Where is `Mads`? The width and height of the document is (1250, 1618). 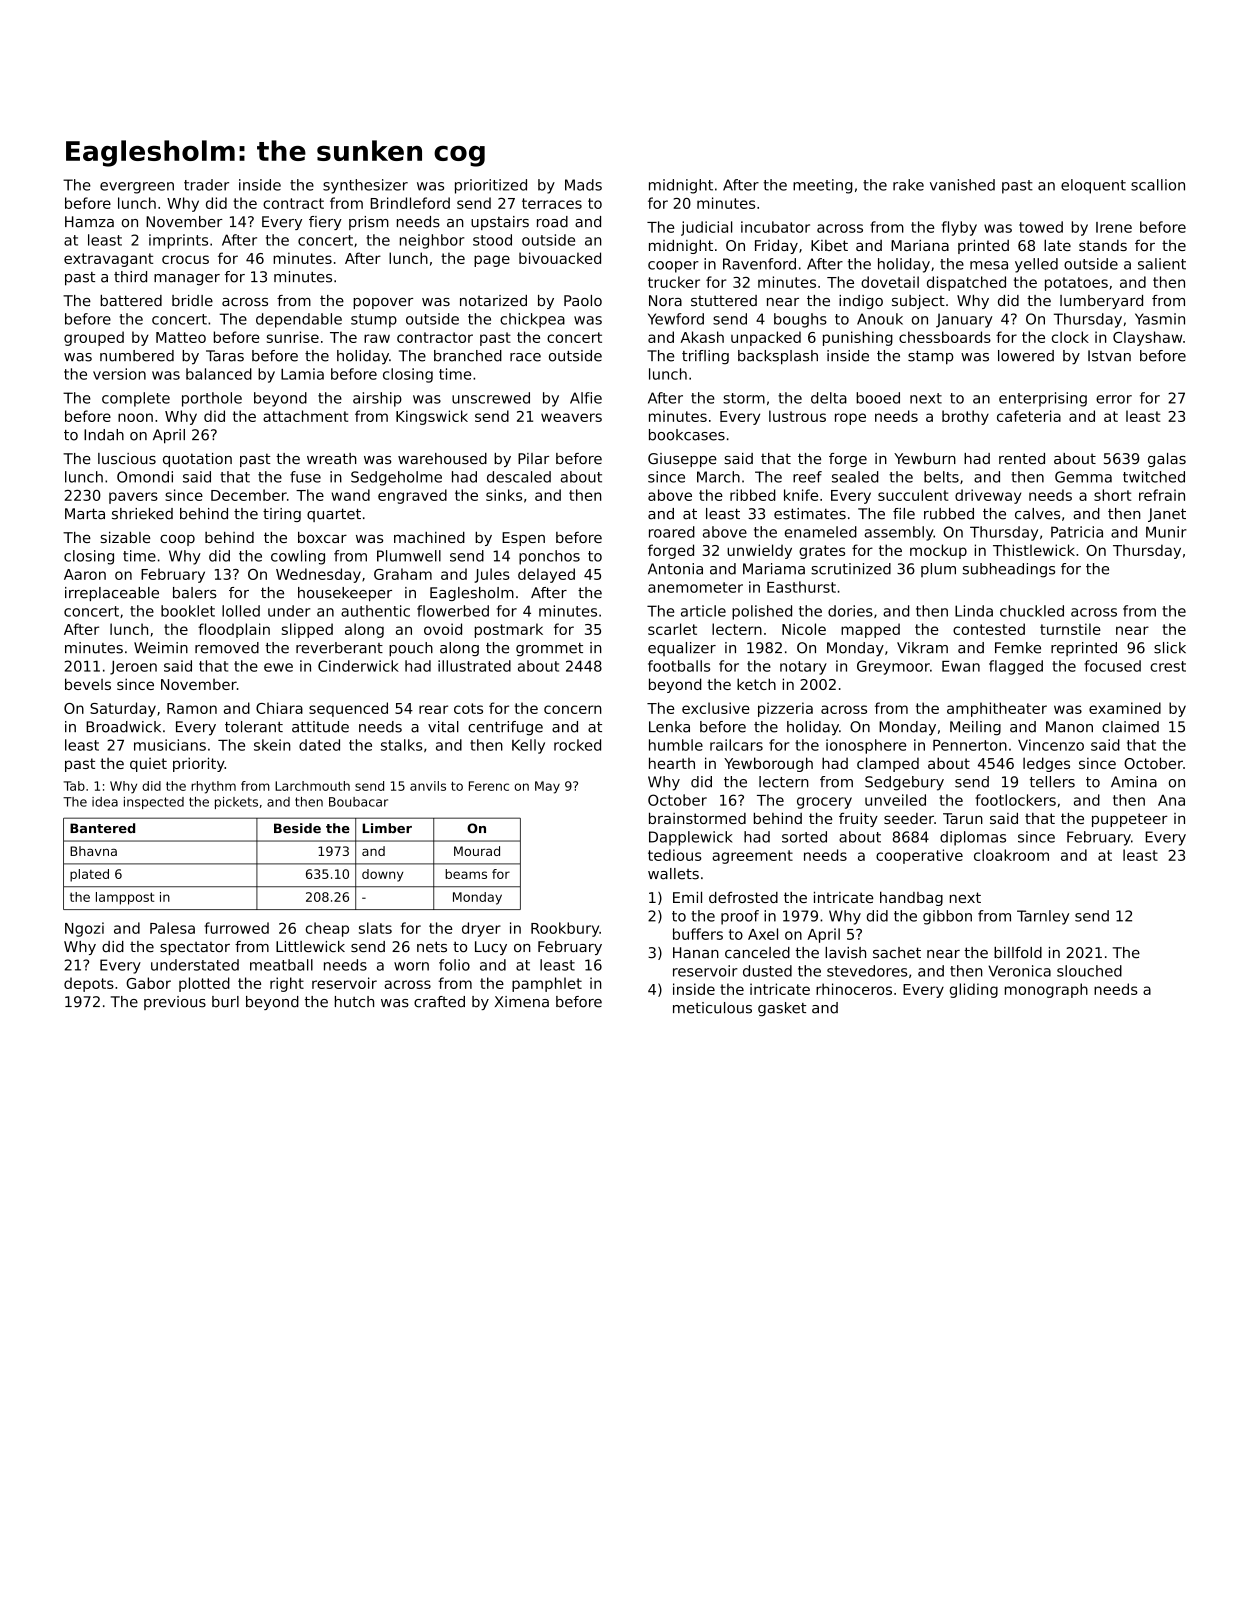
Mads is located at coordinates (583, 185).
